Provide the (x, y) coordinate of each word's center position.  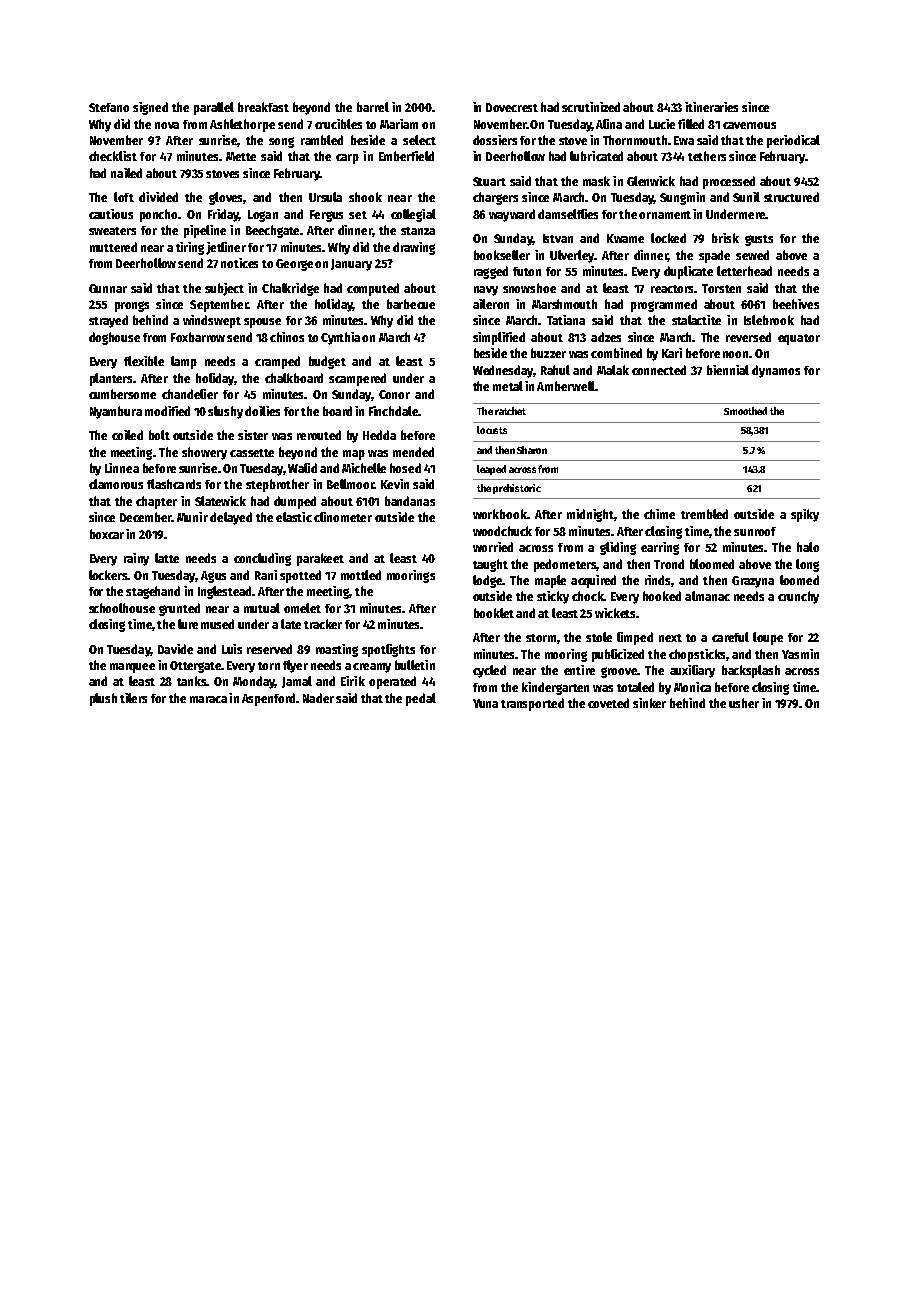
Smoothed (745, 411)
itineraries (711, 107)
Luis (232, 649)
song (281, 142)
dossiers (495, 140)
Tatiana (566, 320)
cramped (277, 362)
